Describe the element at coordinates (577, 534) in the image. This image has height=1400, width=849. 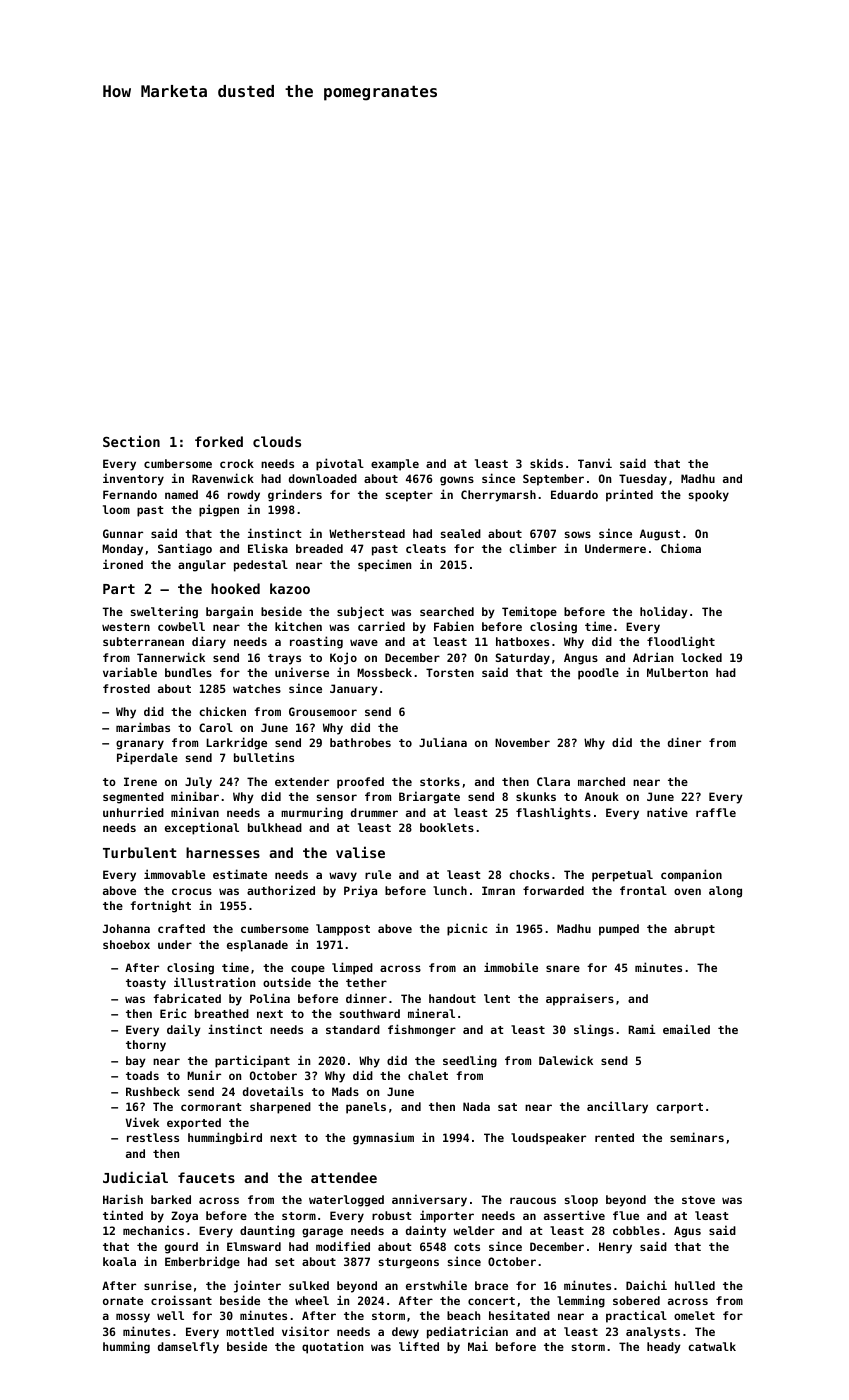
I see `sows` at that location.
